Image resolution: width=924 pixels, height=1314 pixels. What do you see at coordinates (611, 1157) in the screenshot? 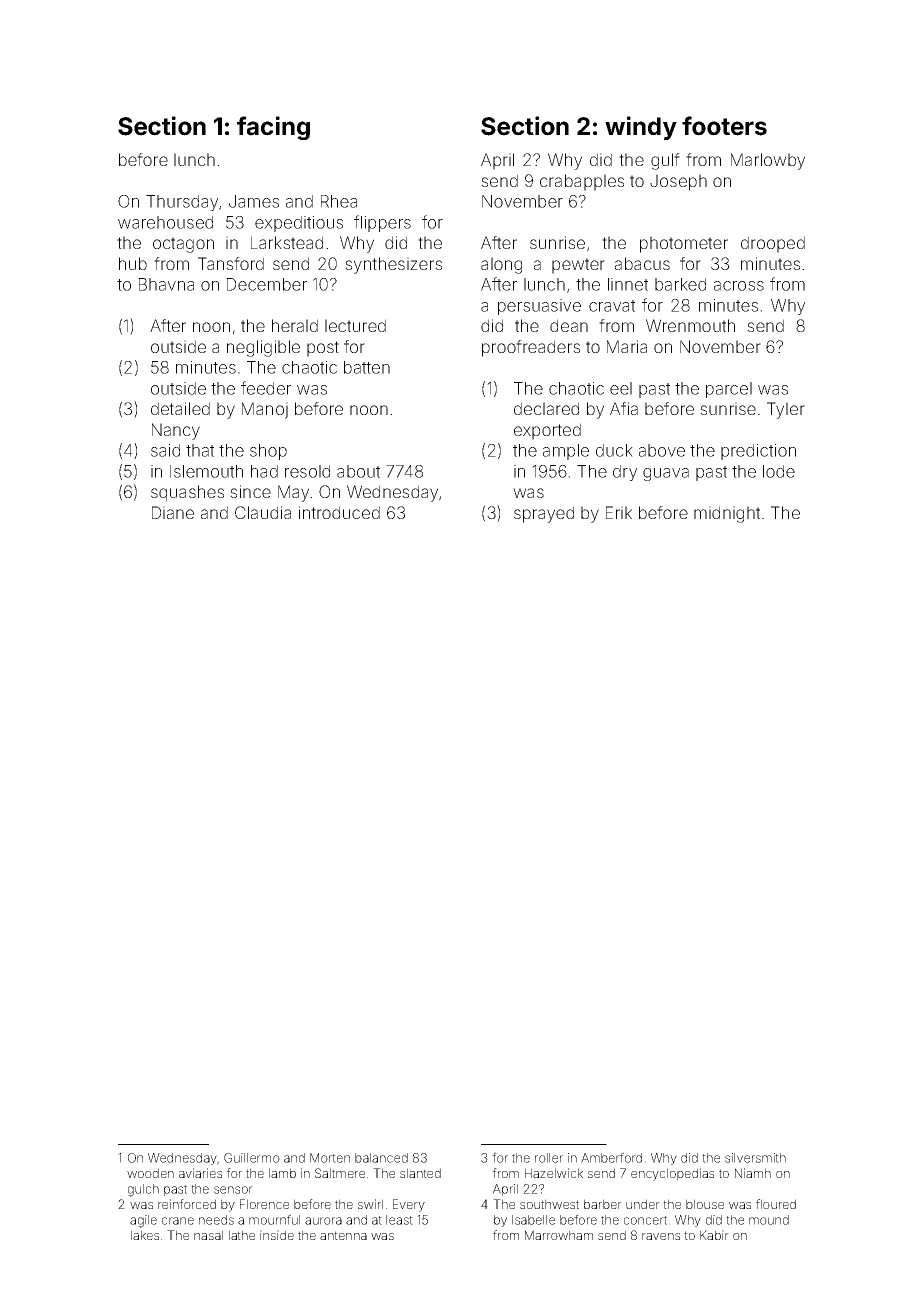
I see `Amberford` at bounding box center [611, 1157].
